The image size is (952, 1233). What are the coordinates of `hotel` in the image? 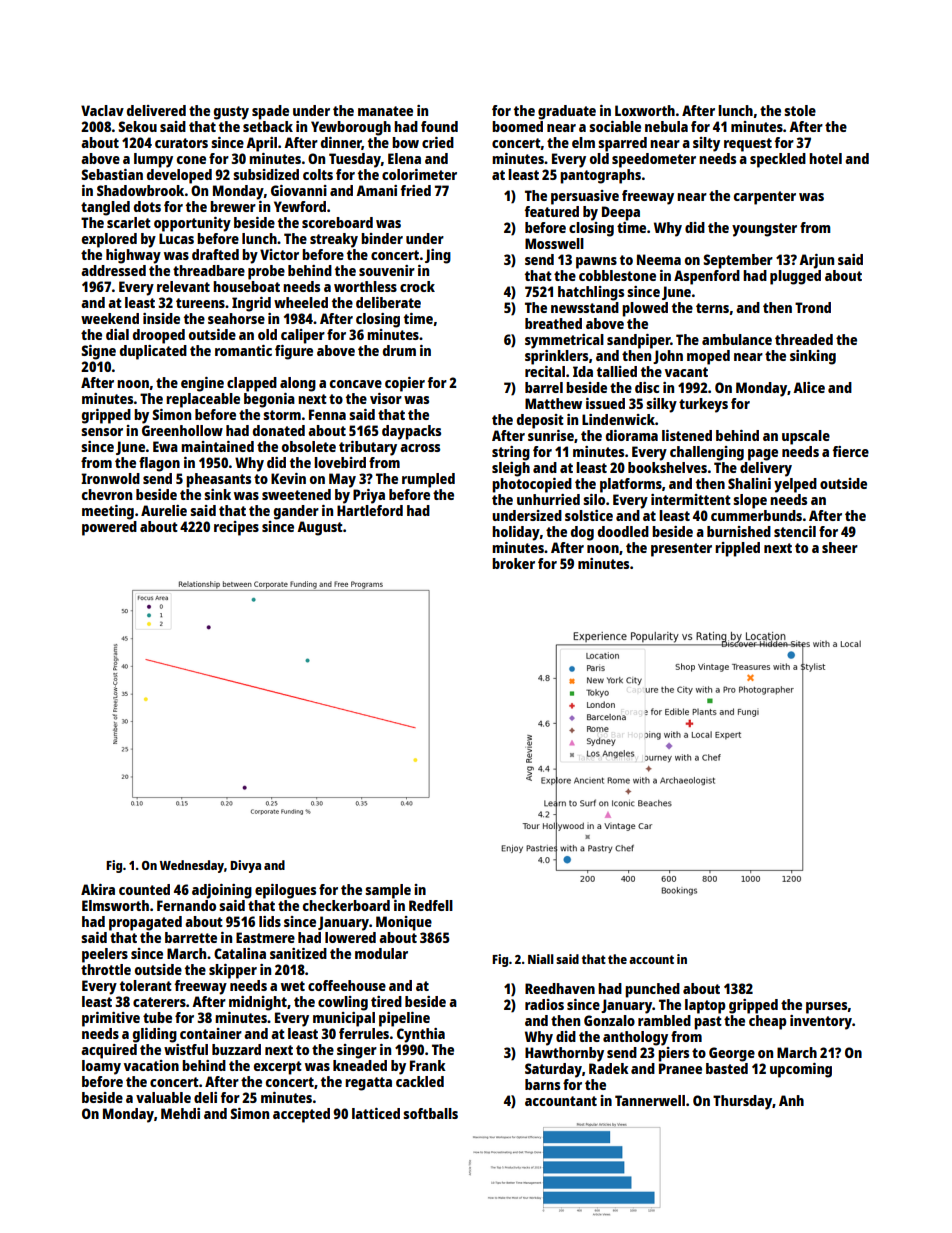 It's located at (825, 158).
